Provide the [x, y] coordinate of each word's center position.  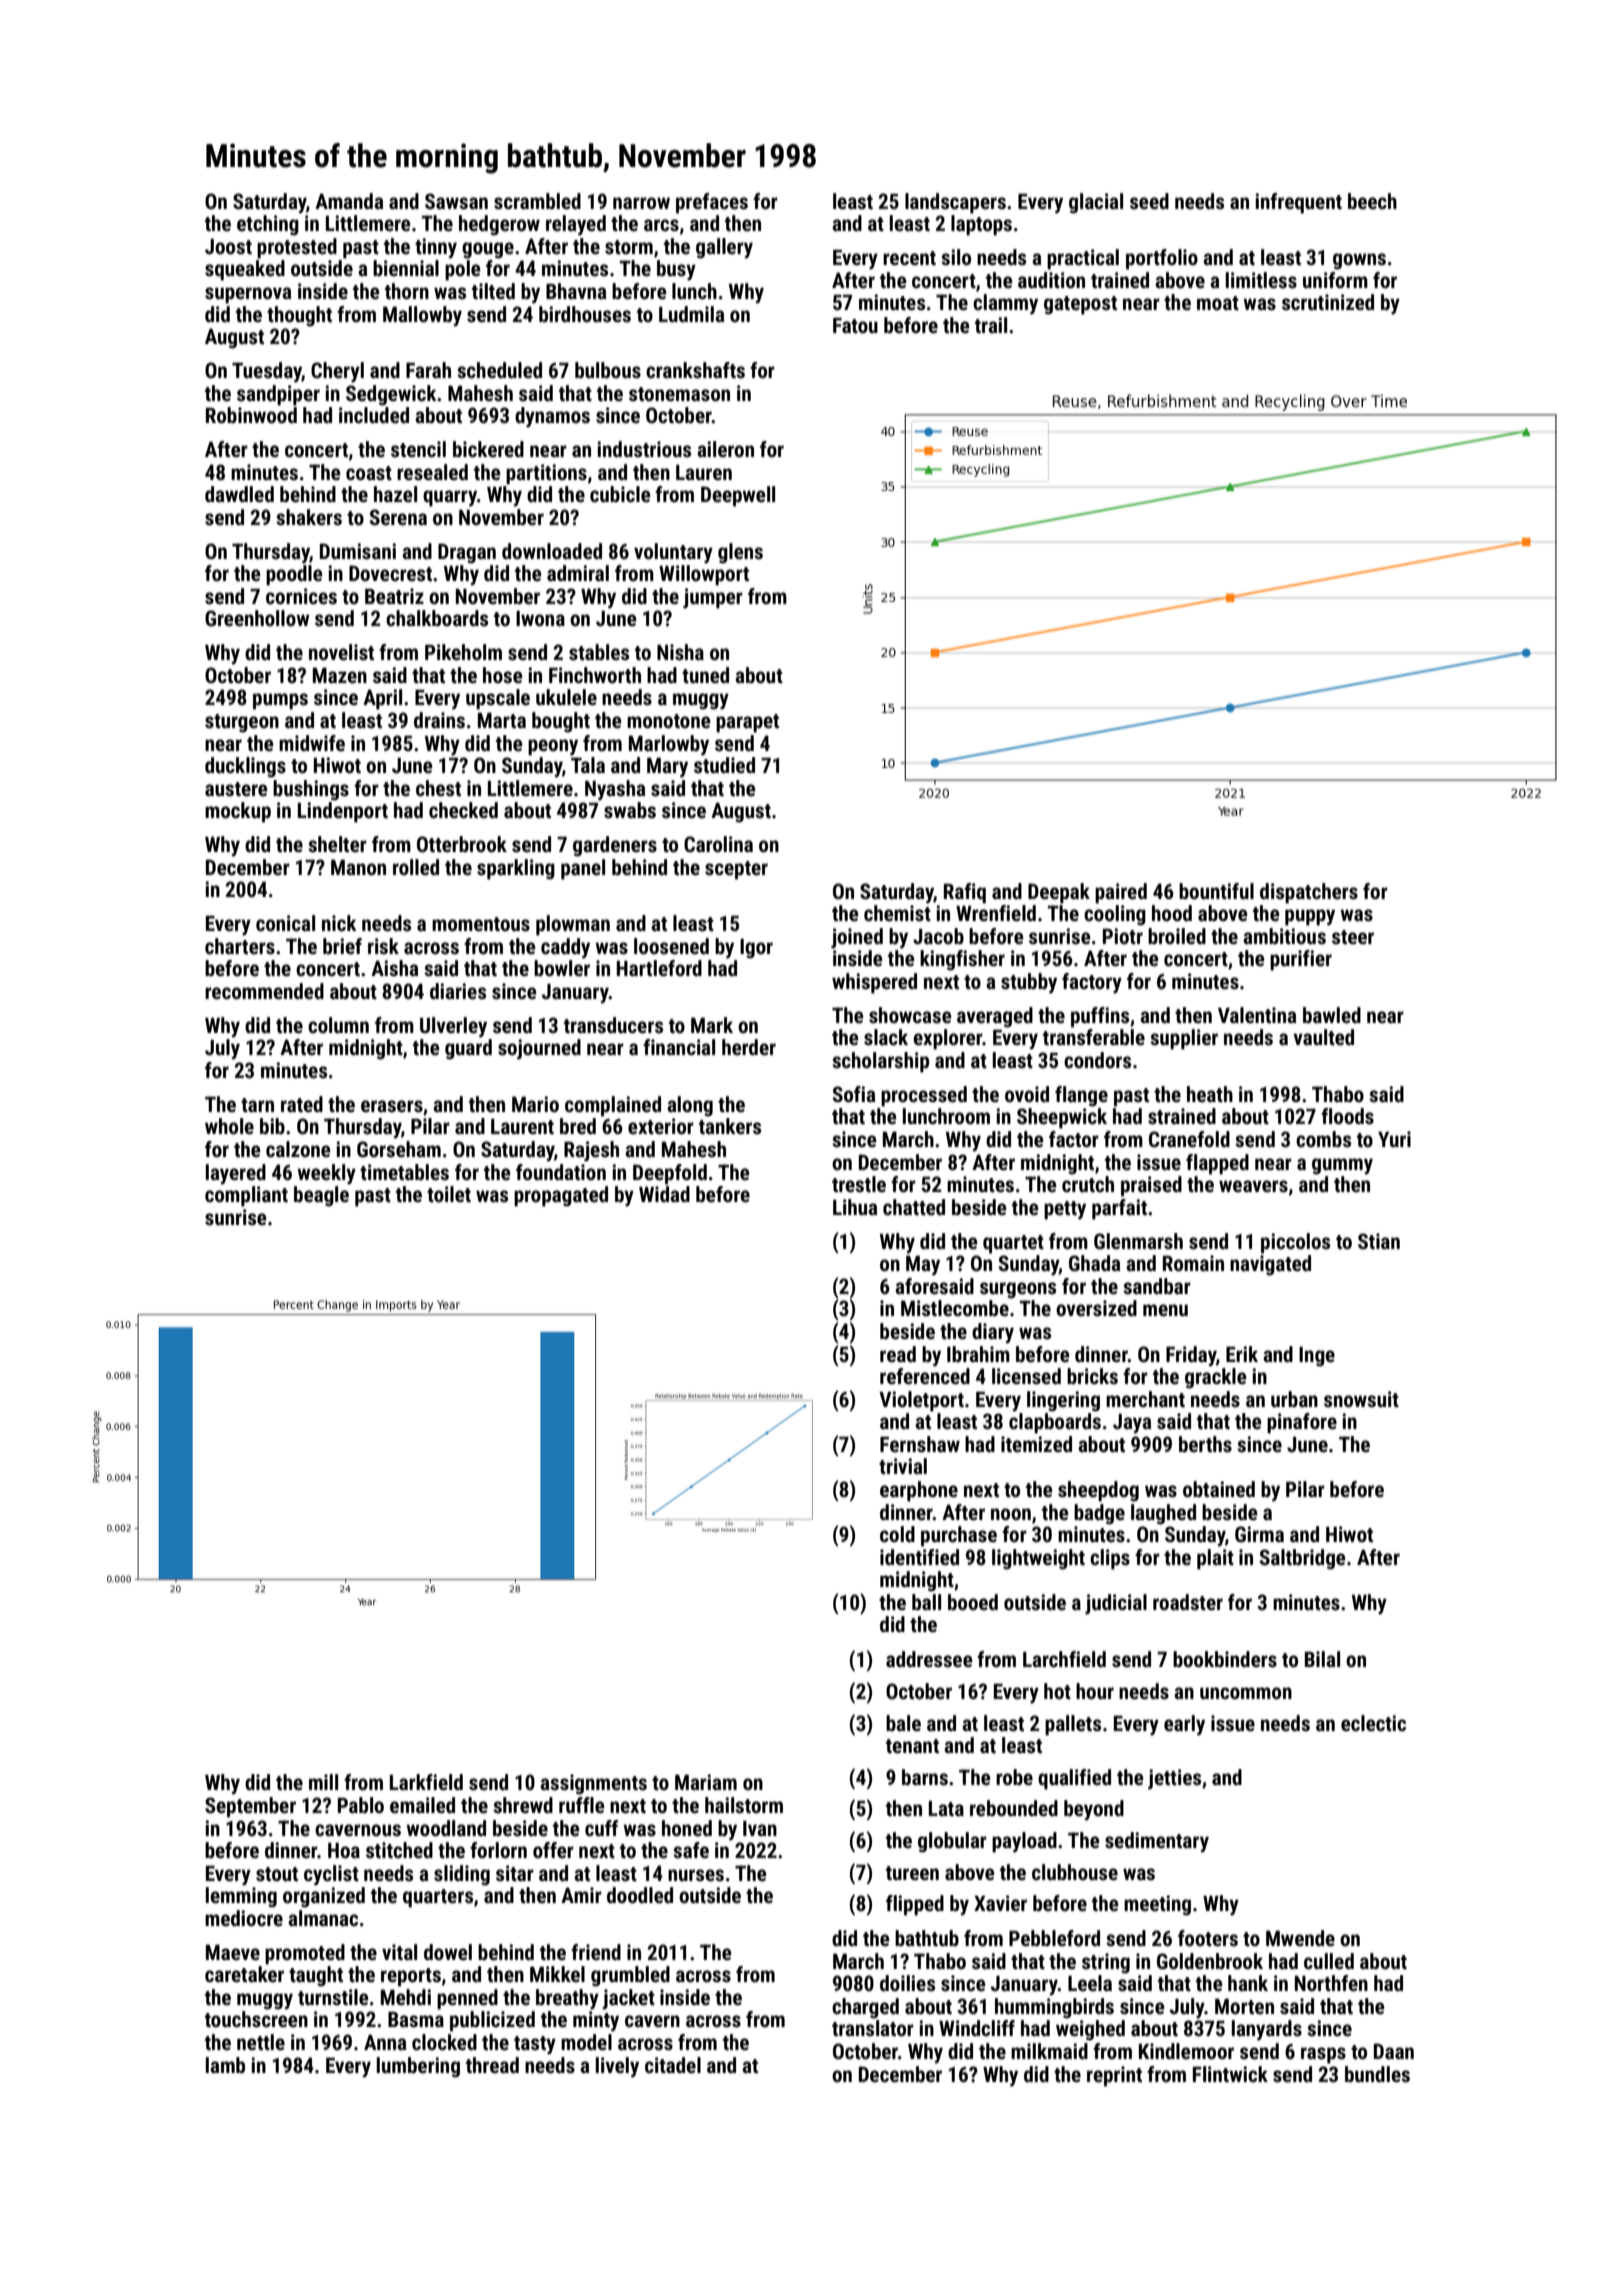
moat [1218, 303]
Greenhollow [257, 618]
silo [956, 257]
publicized [492, 2021]
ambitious [1284, 936]
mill [323, 1782]
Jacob [938, 936]
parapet [747, 723]
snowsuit [1361, 1399]
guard [468, 1049]
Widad [664, 1194]
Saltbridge [1303, 1559]
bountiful [1216, 891]
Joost [228, 247]
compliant [246, 1196]
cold [897, 1534]
